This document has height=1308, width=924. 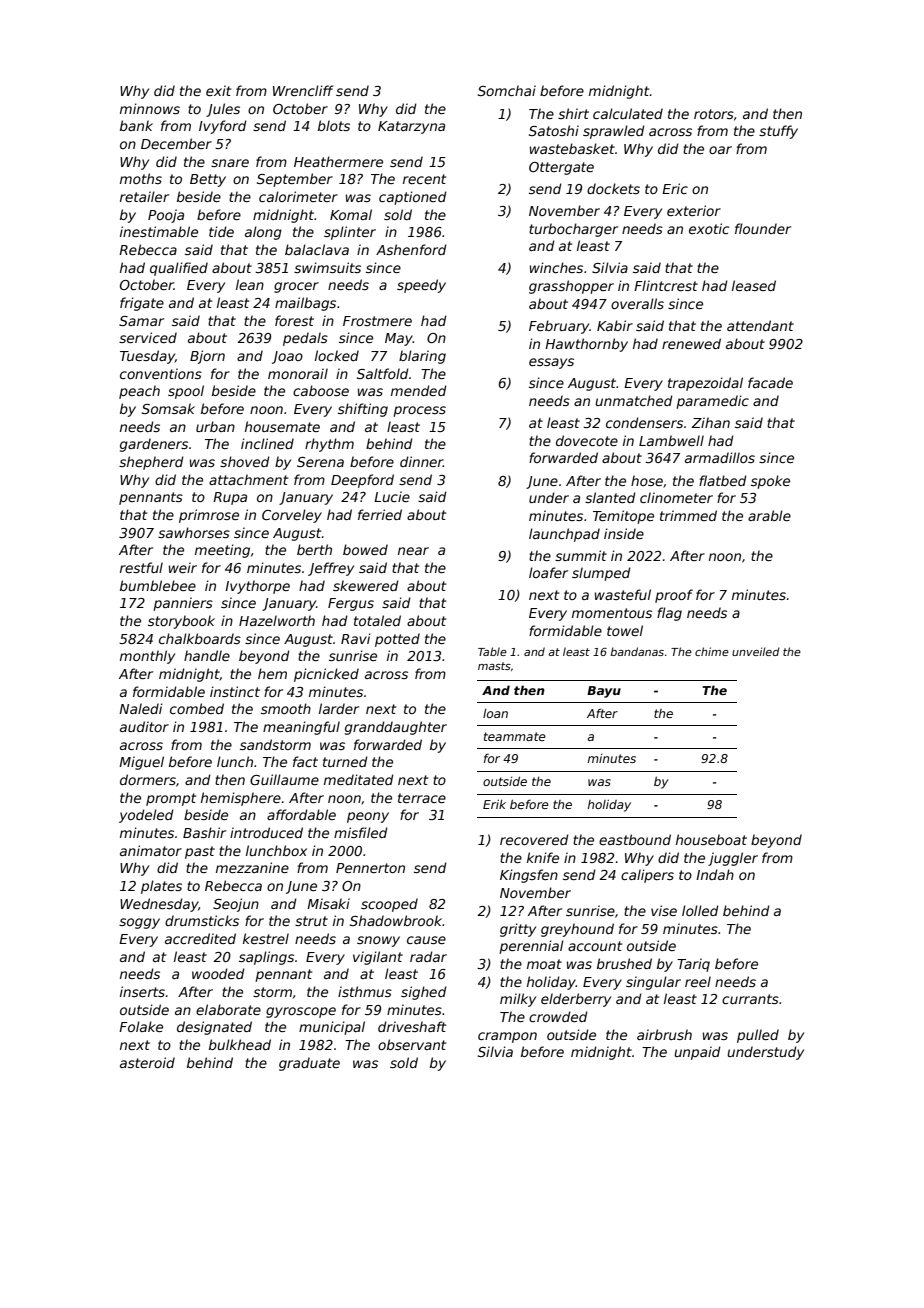 What do you see at coordinates (412, 1026) in the document?
I see `driveshaft` at bounding box center [412, 1026].
